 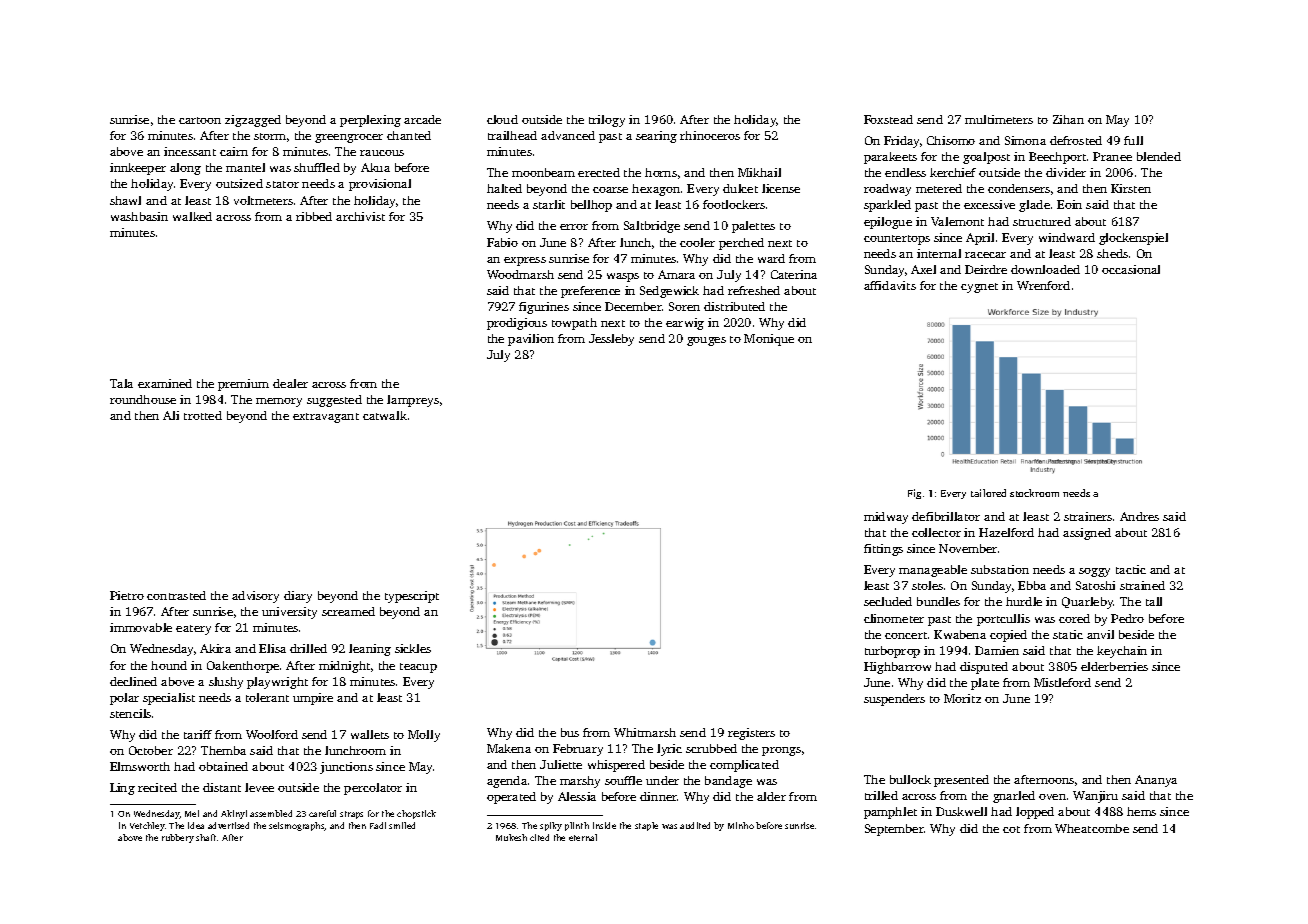 I want to click on examined, so click(x=165, y=383).
